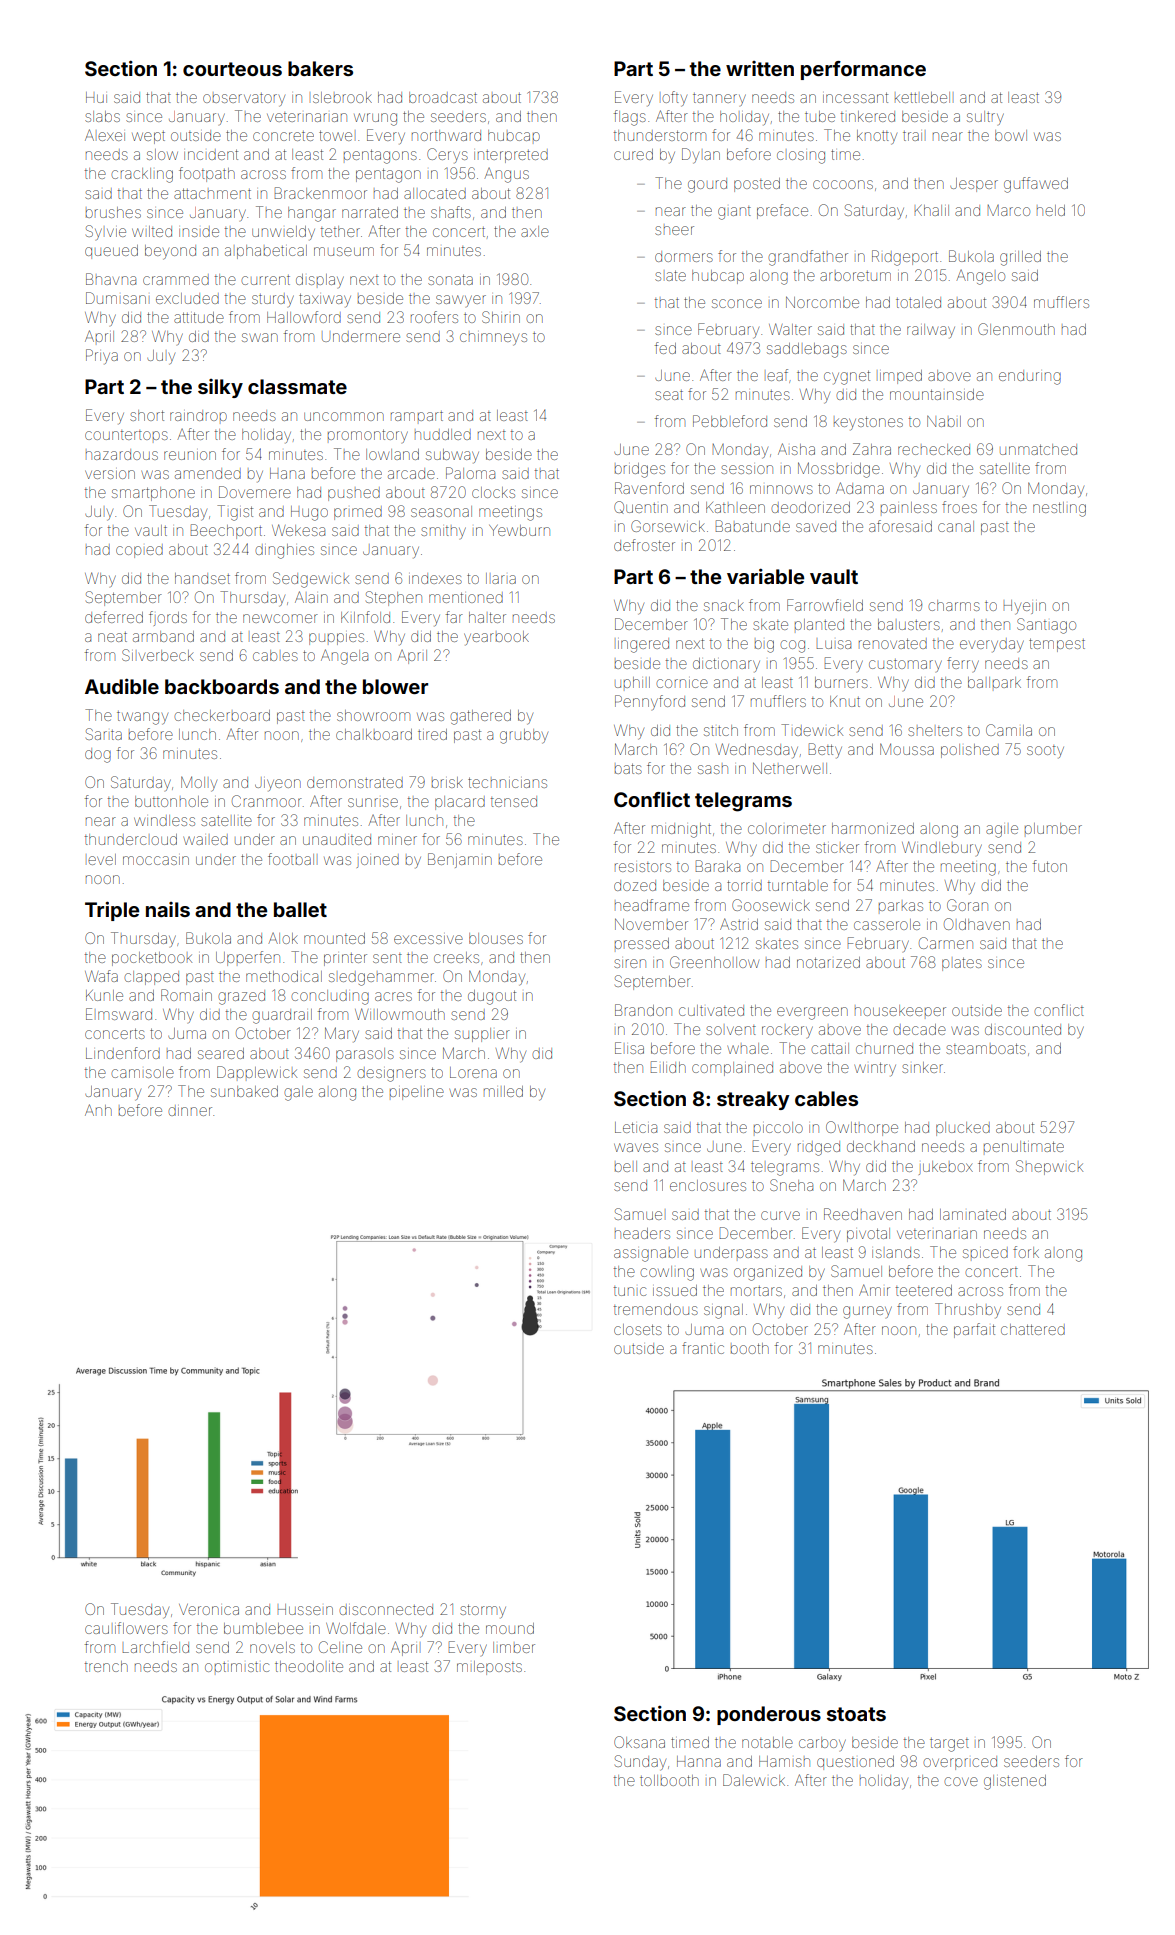 The width and height of the screenshot is (1175, 1935). What do you see at coordinates (168, 618) in the screenshot?
I see `fjords` at bounding box center [168, 618].
